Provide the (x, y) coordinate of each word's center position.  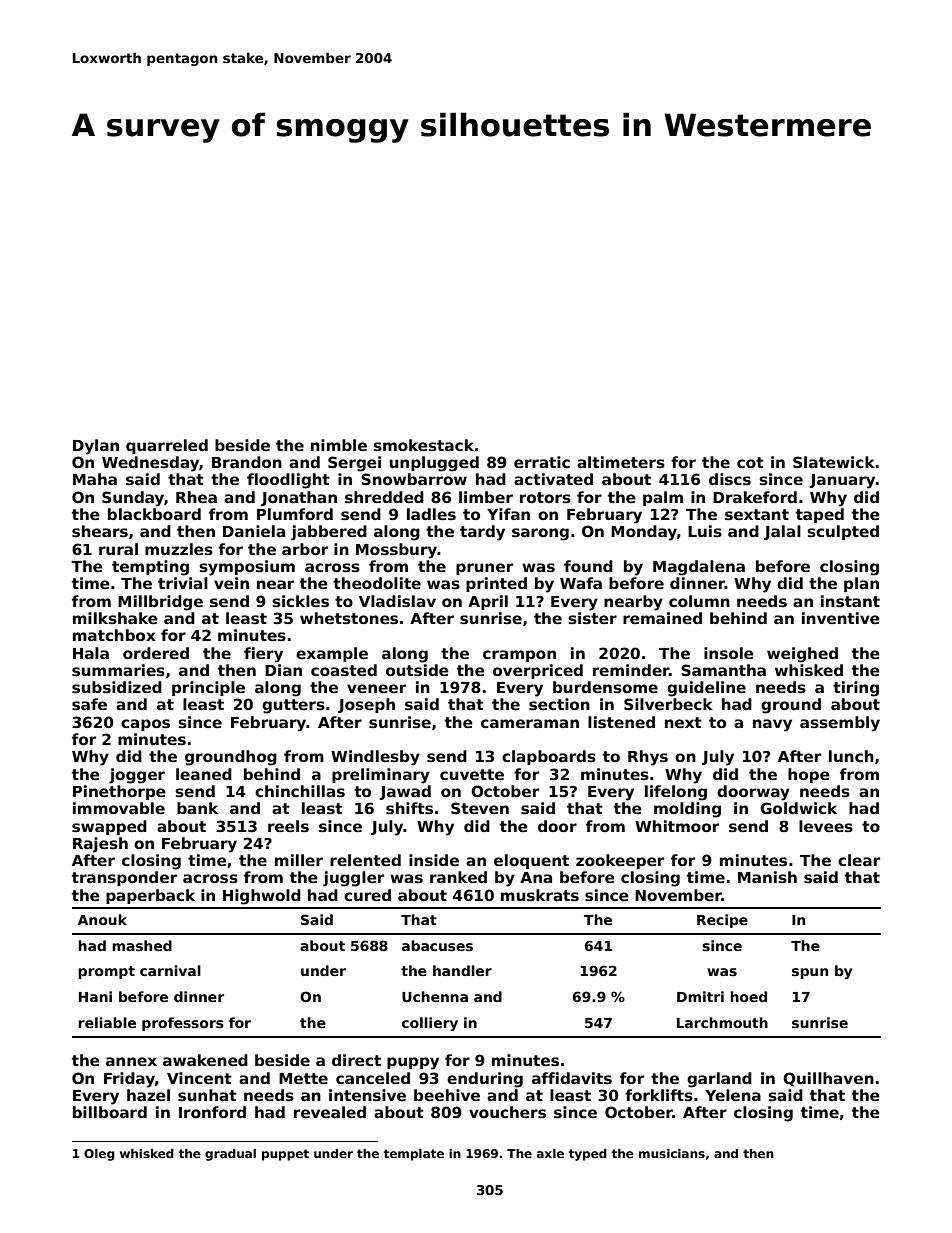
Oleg (99, 1155)
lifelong (676, 793)
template (413, 1155)
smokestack (423, 445)
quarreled (167, 446)
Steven (480, 808)
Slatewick (834, 462)
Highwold (262, 897)
